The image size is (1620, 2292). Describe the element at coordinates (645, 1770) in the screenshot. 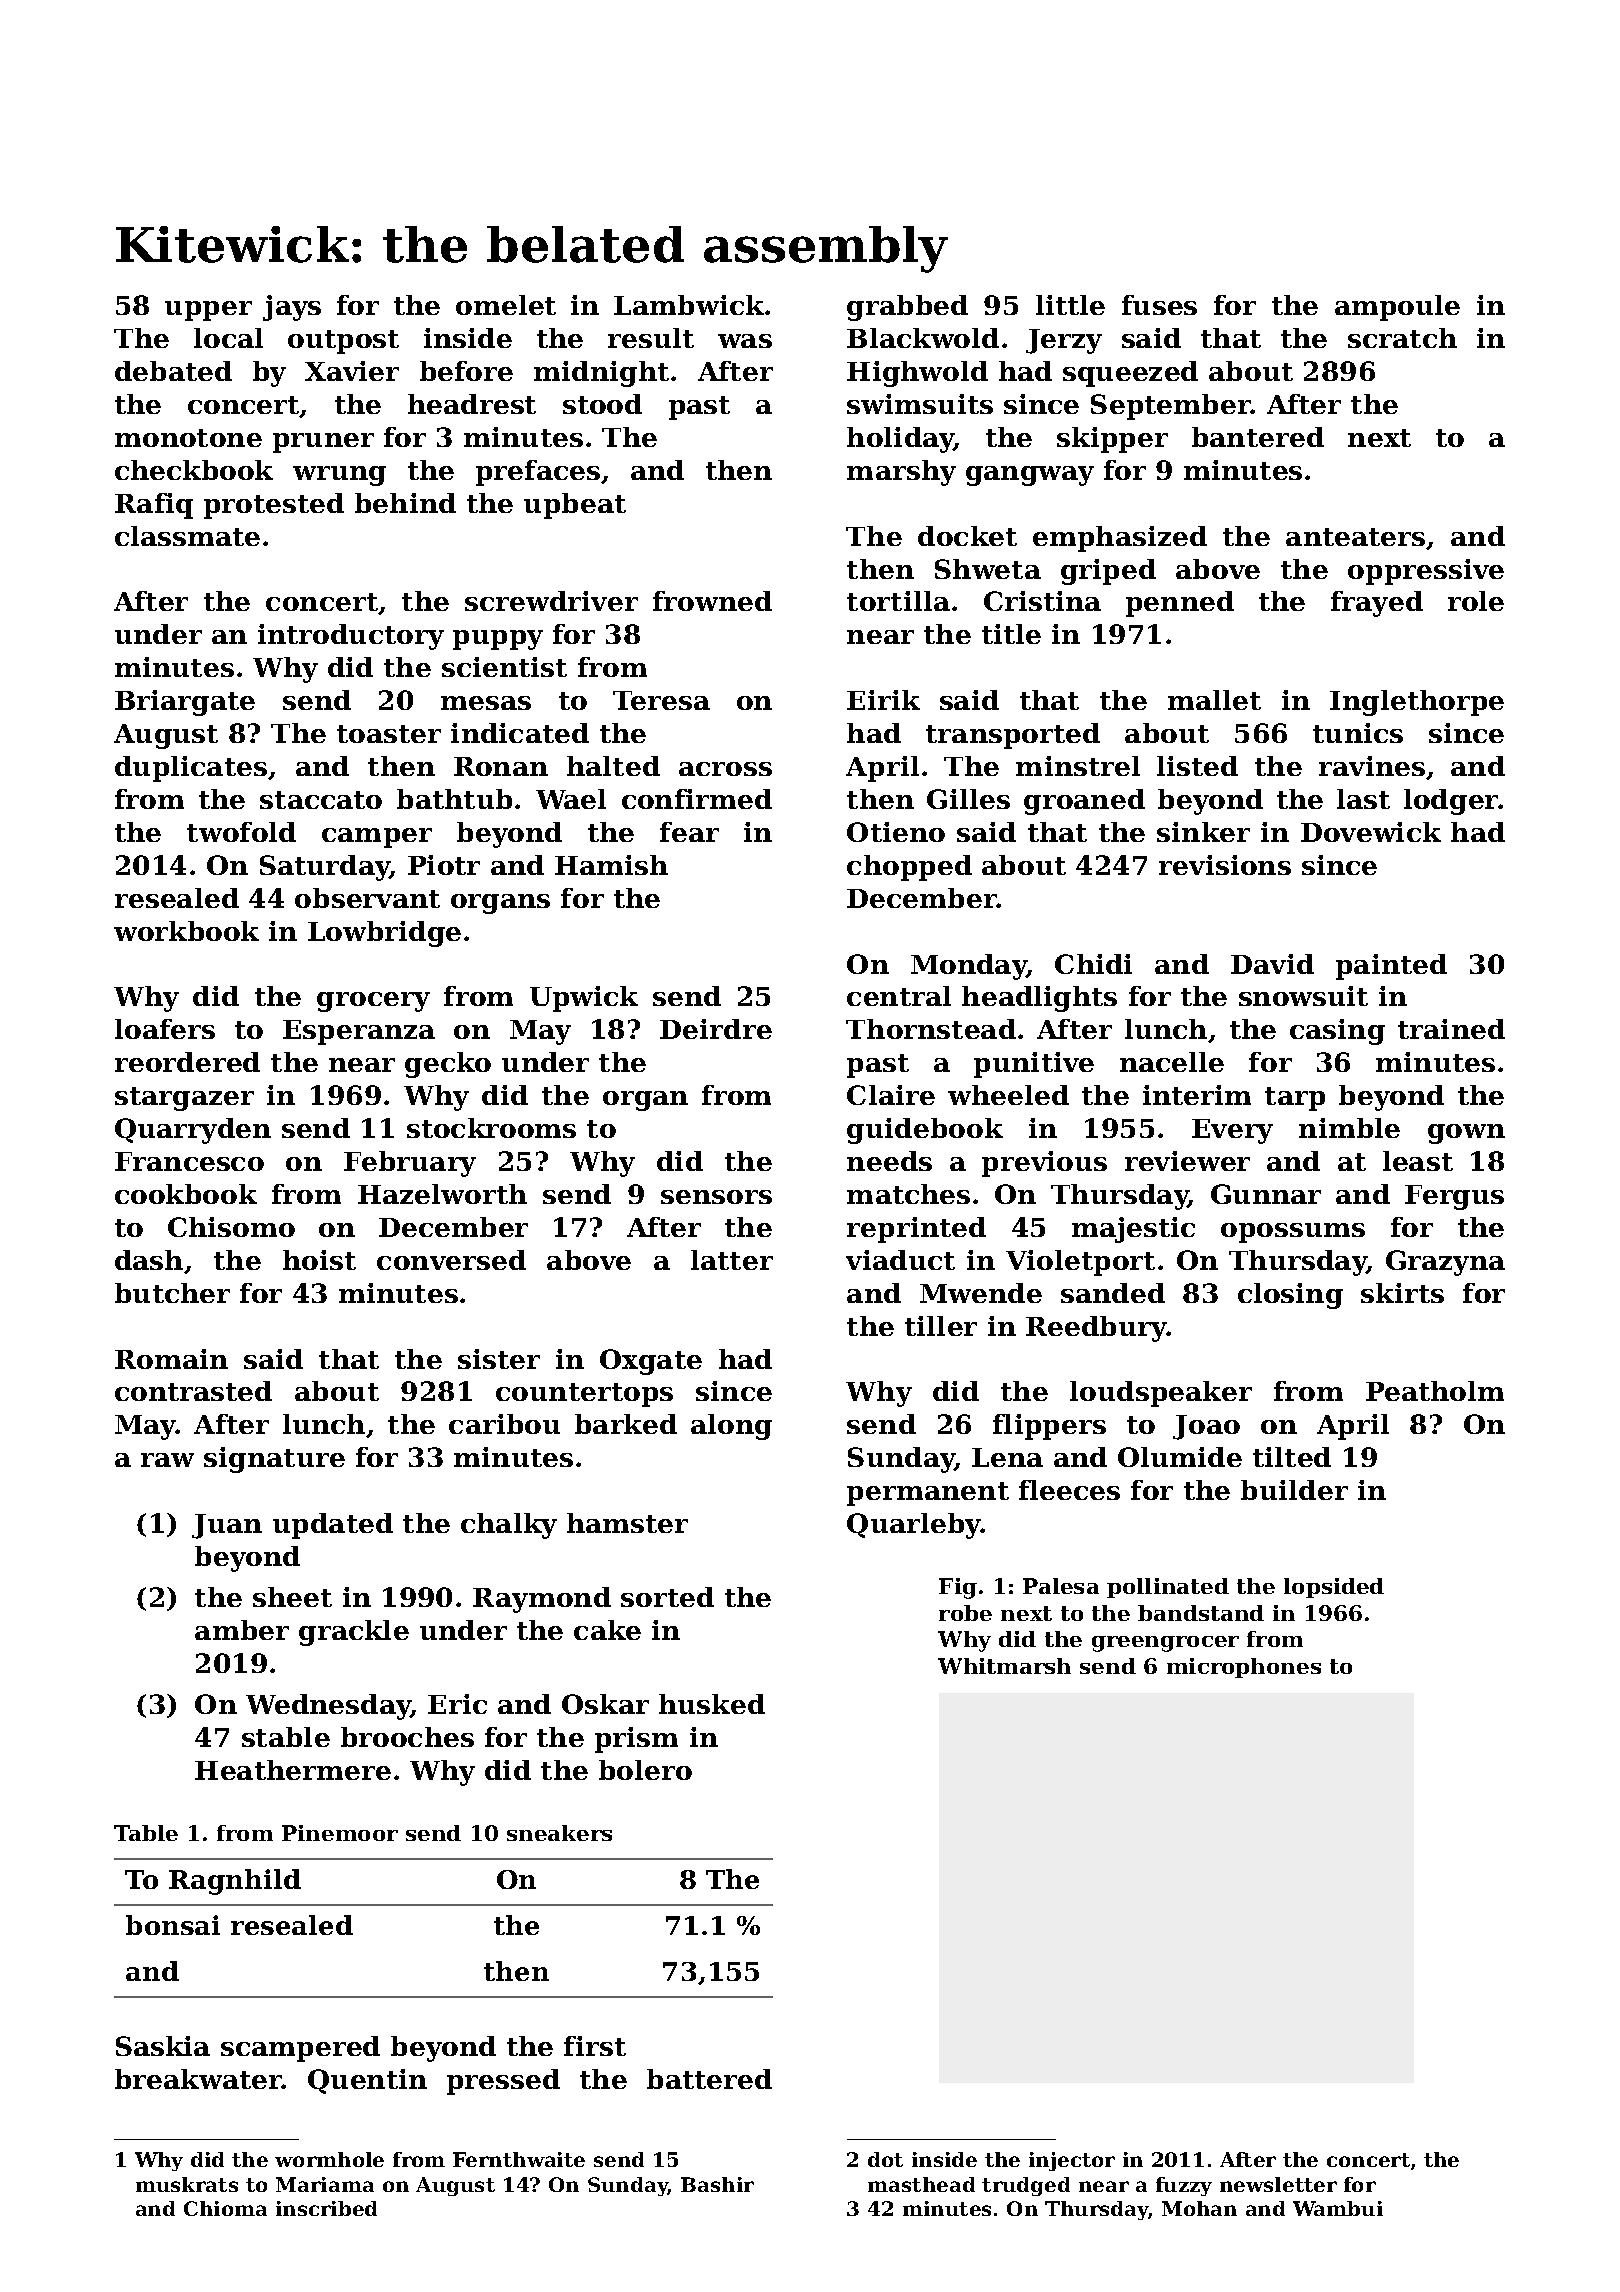

I see `bolero` at that location.
